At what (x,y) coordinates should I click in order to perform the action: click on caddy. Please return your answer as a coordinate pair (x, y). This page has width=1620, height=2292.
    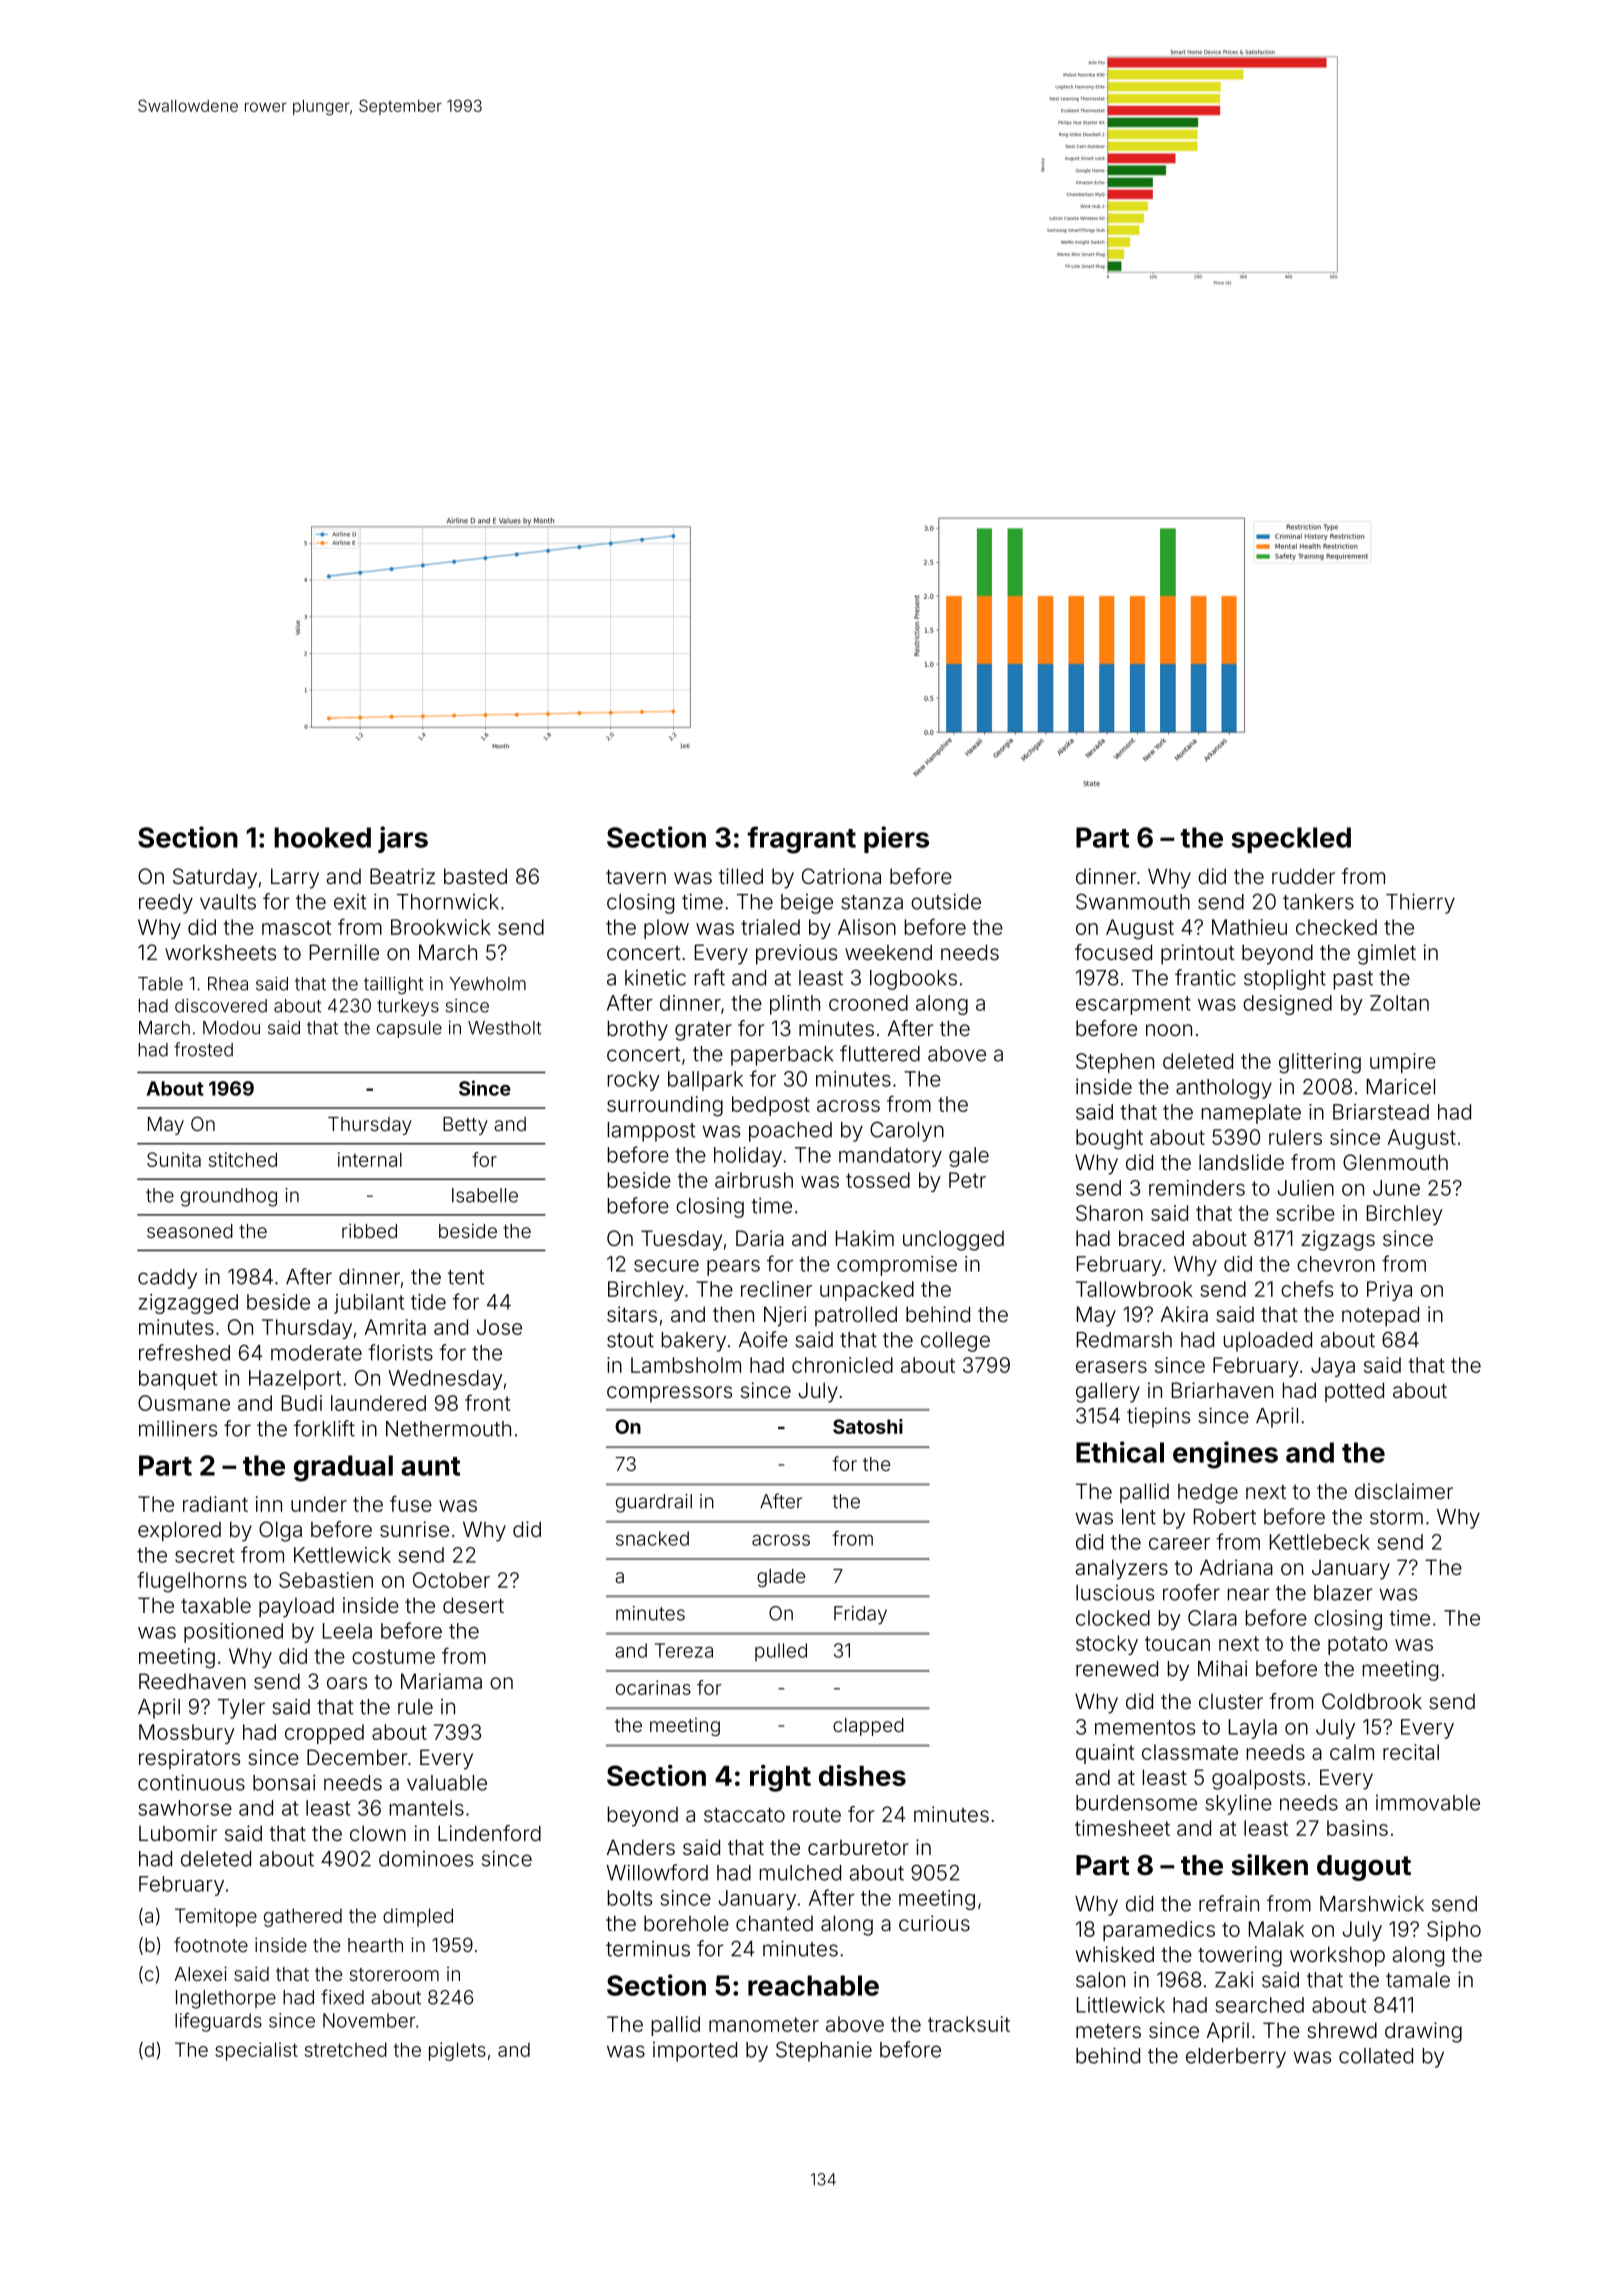
    Looking at the image, I should click on (167, 1279).
